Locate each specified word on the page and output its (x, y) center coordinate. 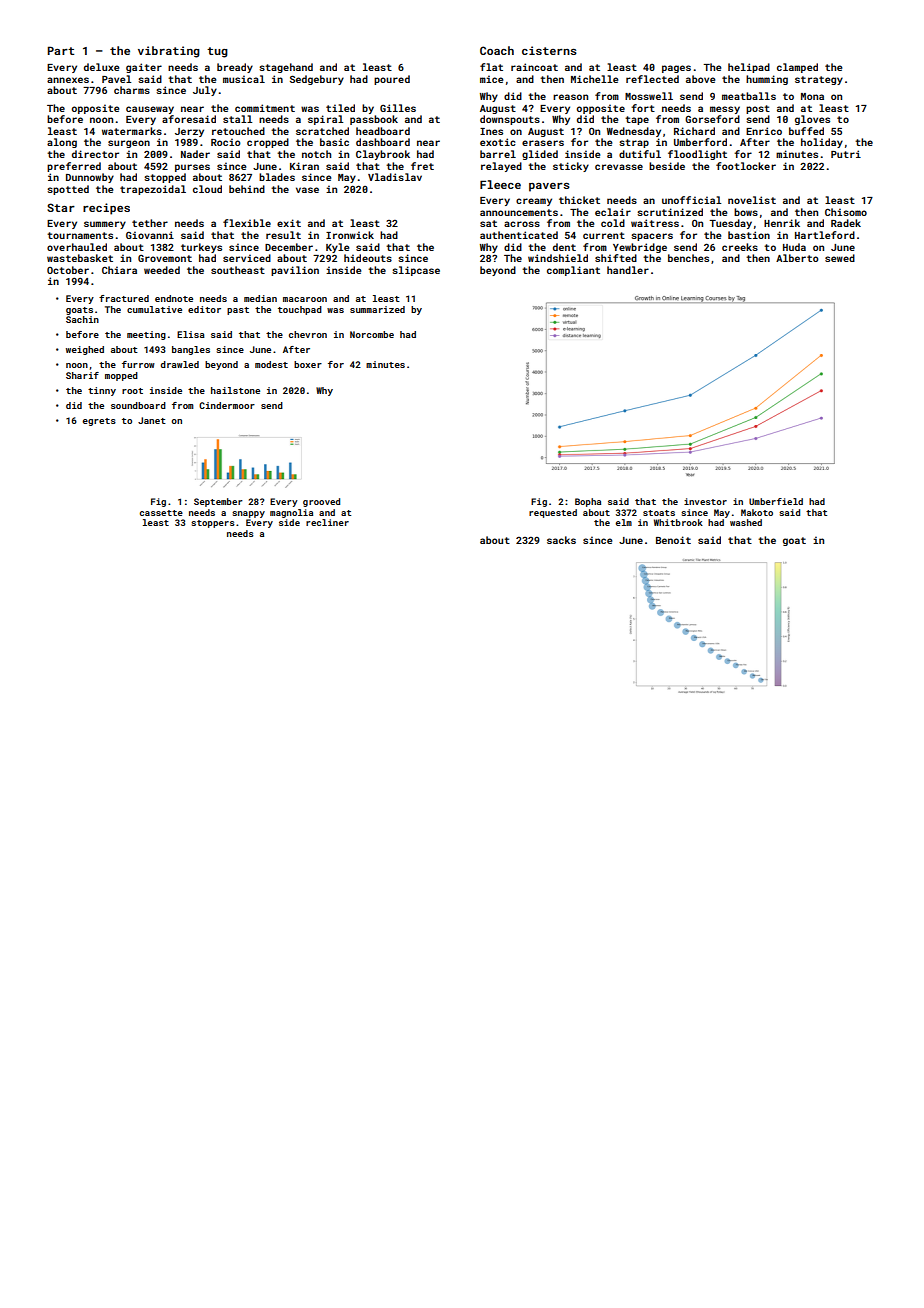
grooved (321, 502)
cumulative (154, 309)
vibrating (169, 52)
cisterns (549, 50)
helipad (749, 68)
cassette (161, 513)
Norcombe (372, 334)
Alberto (797, 258)
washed (746, 522)
